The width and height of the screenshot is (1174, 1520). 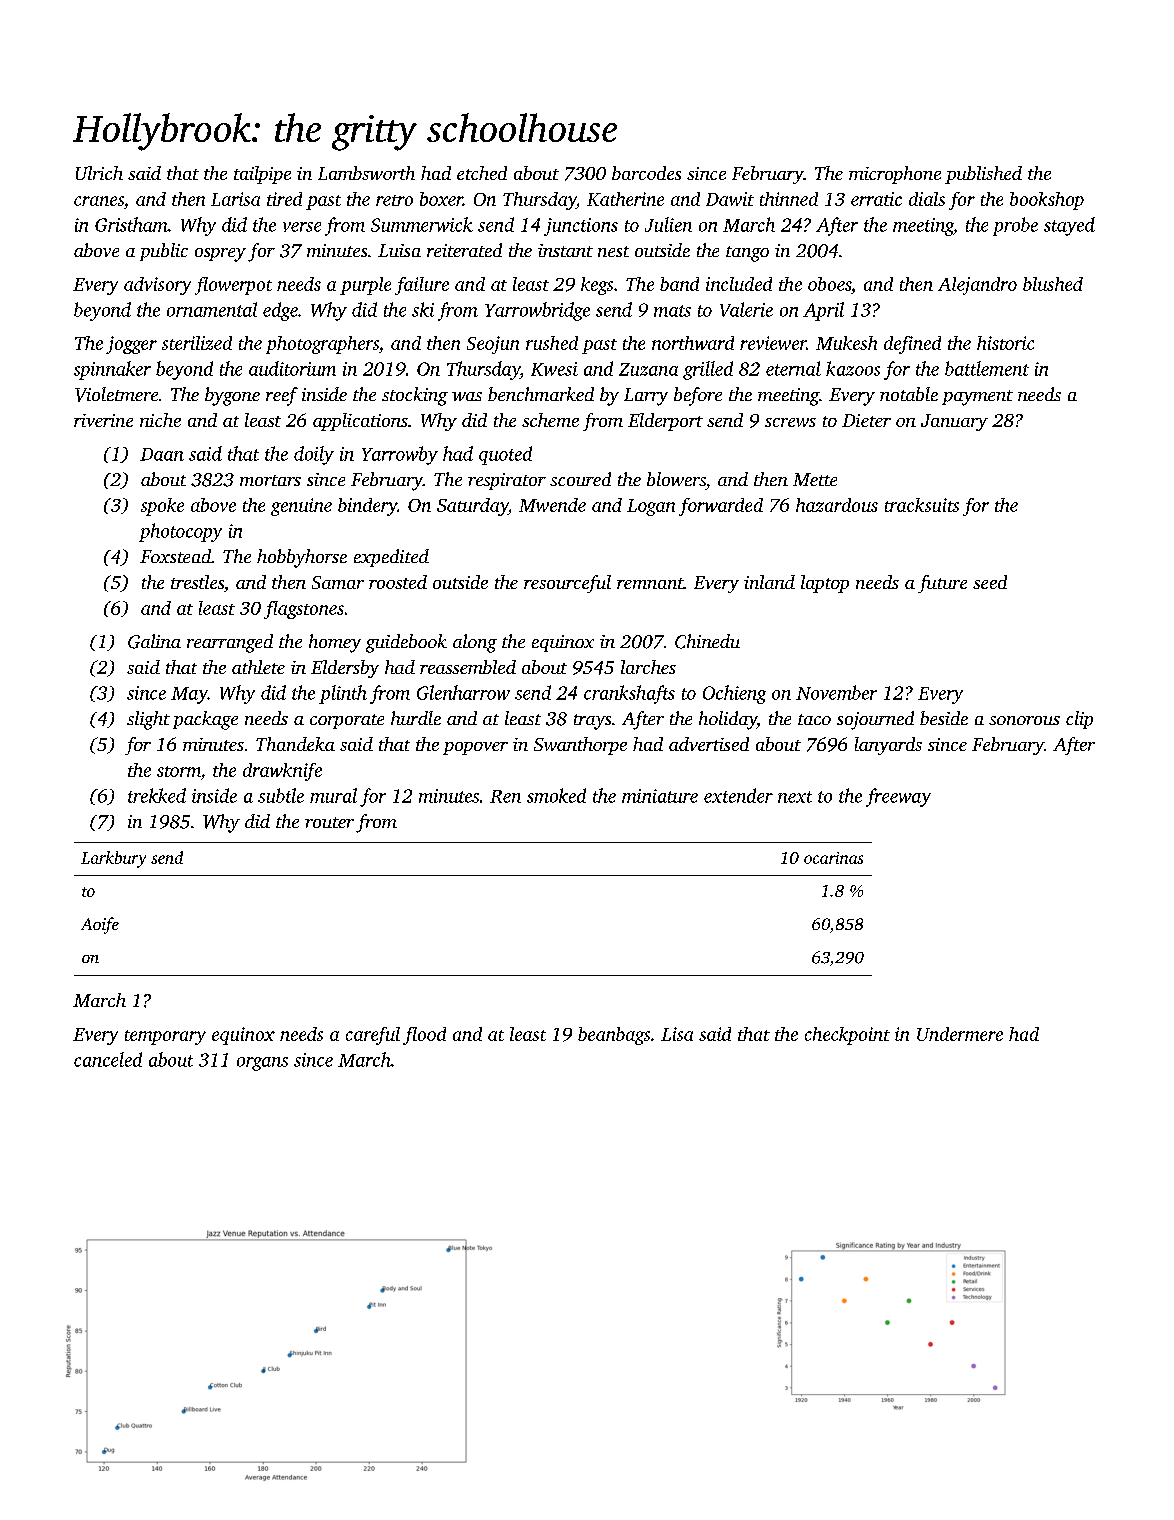 I want to click on remnant, so click(x=650, y=583).
